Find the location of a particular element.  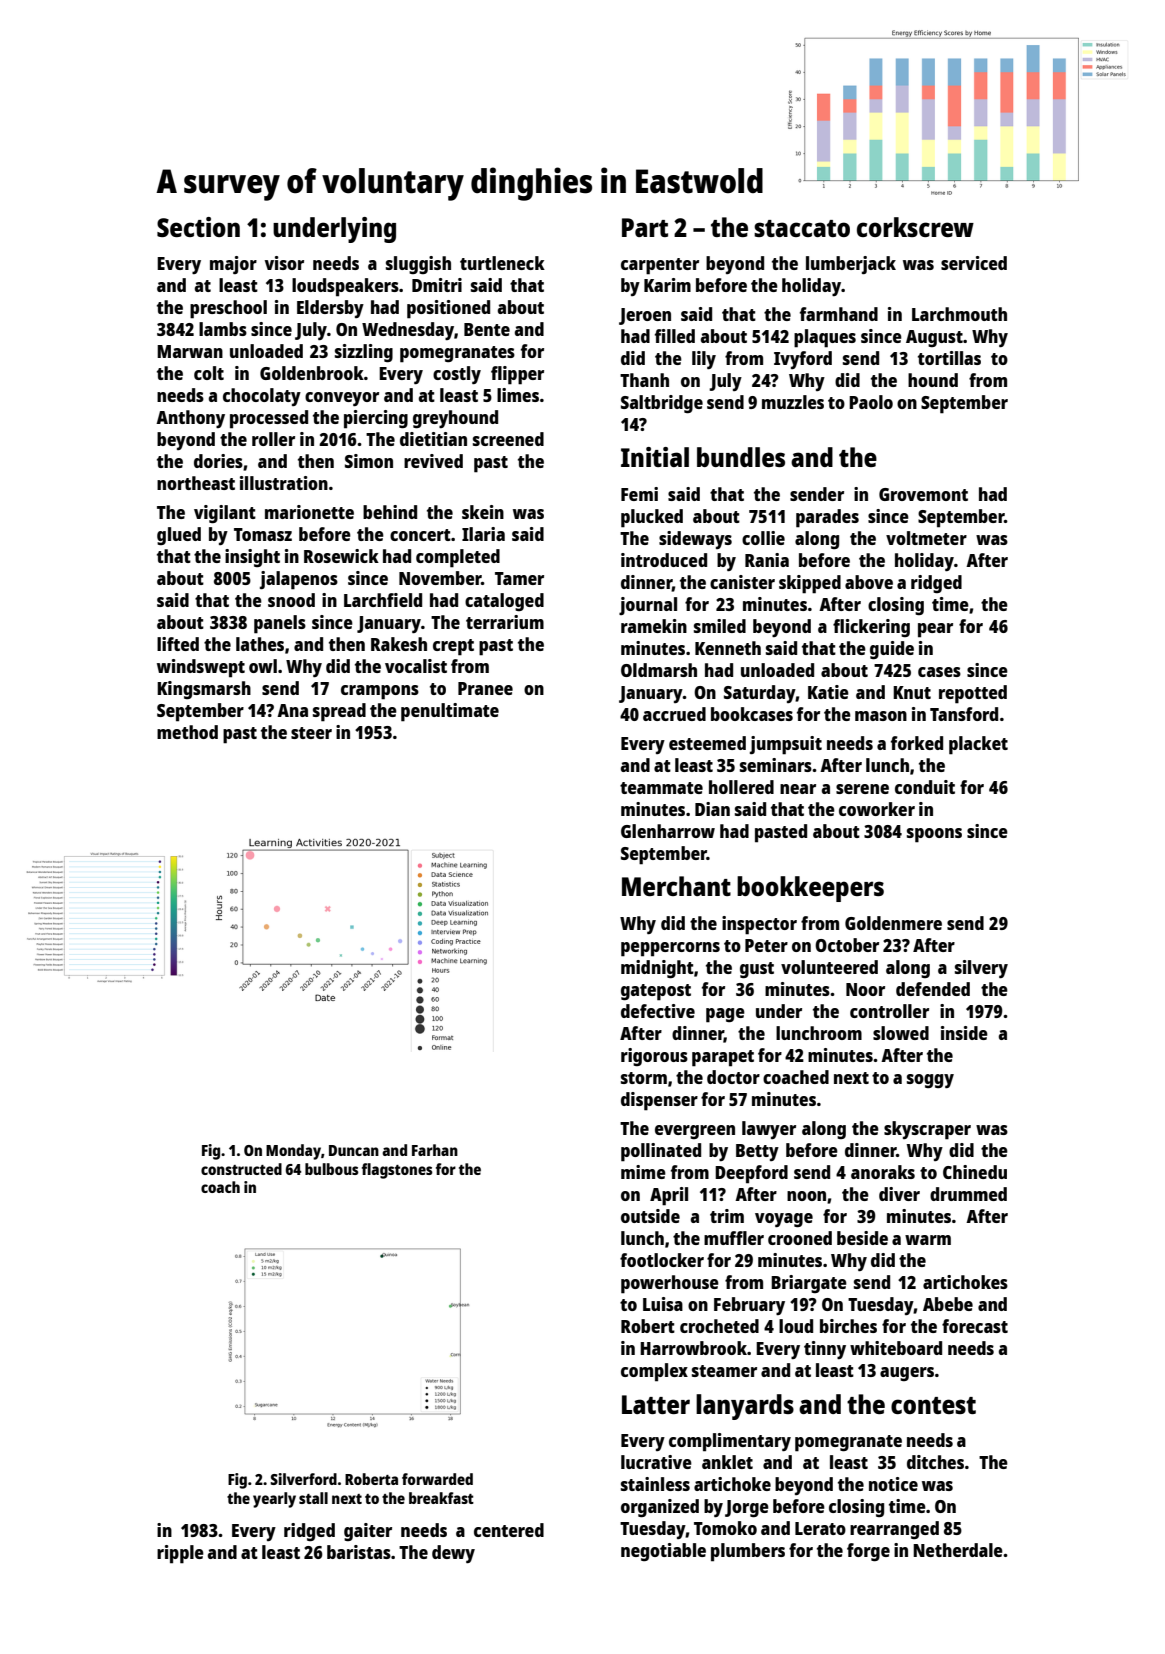

beside is located at coordinates (862, 1238).
